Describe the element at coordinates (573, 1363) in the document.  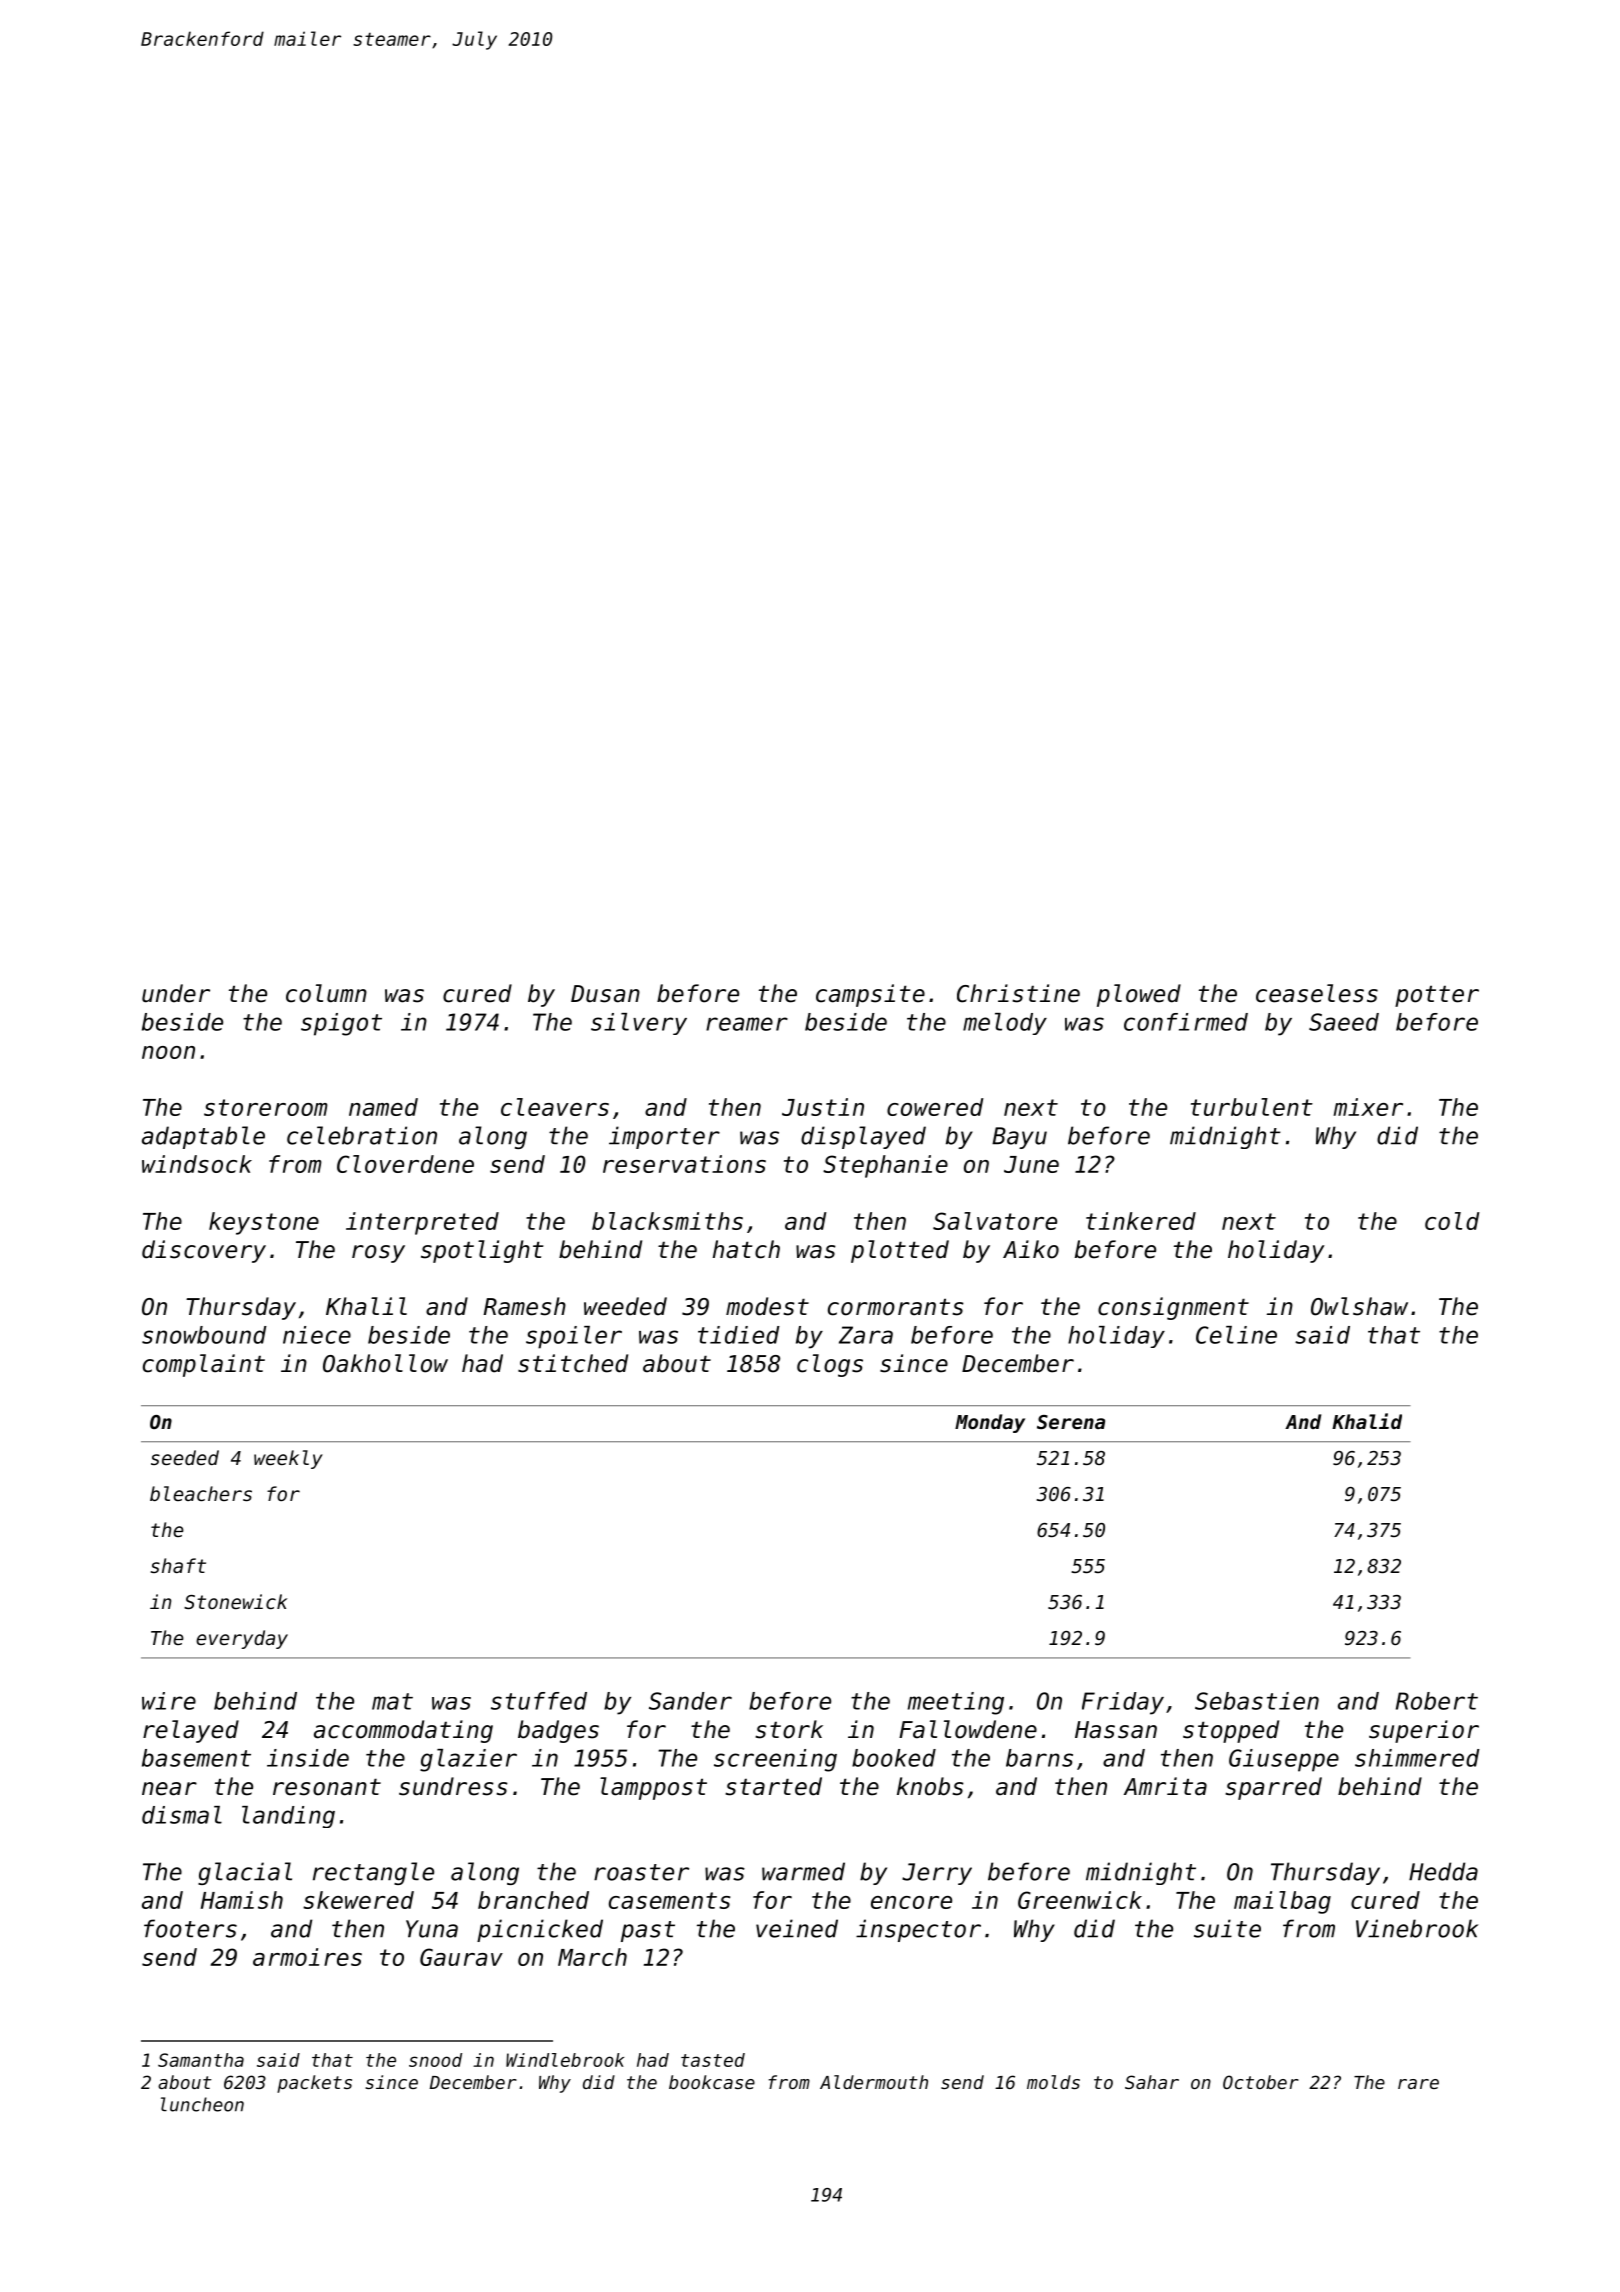
I see `stitched` at that location.
